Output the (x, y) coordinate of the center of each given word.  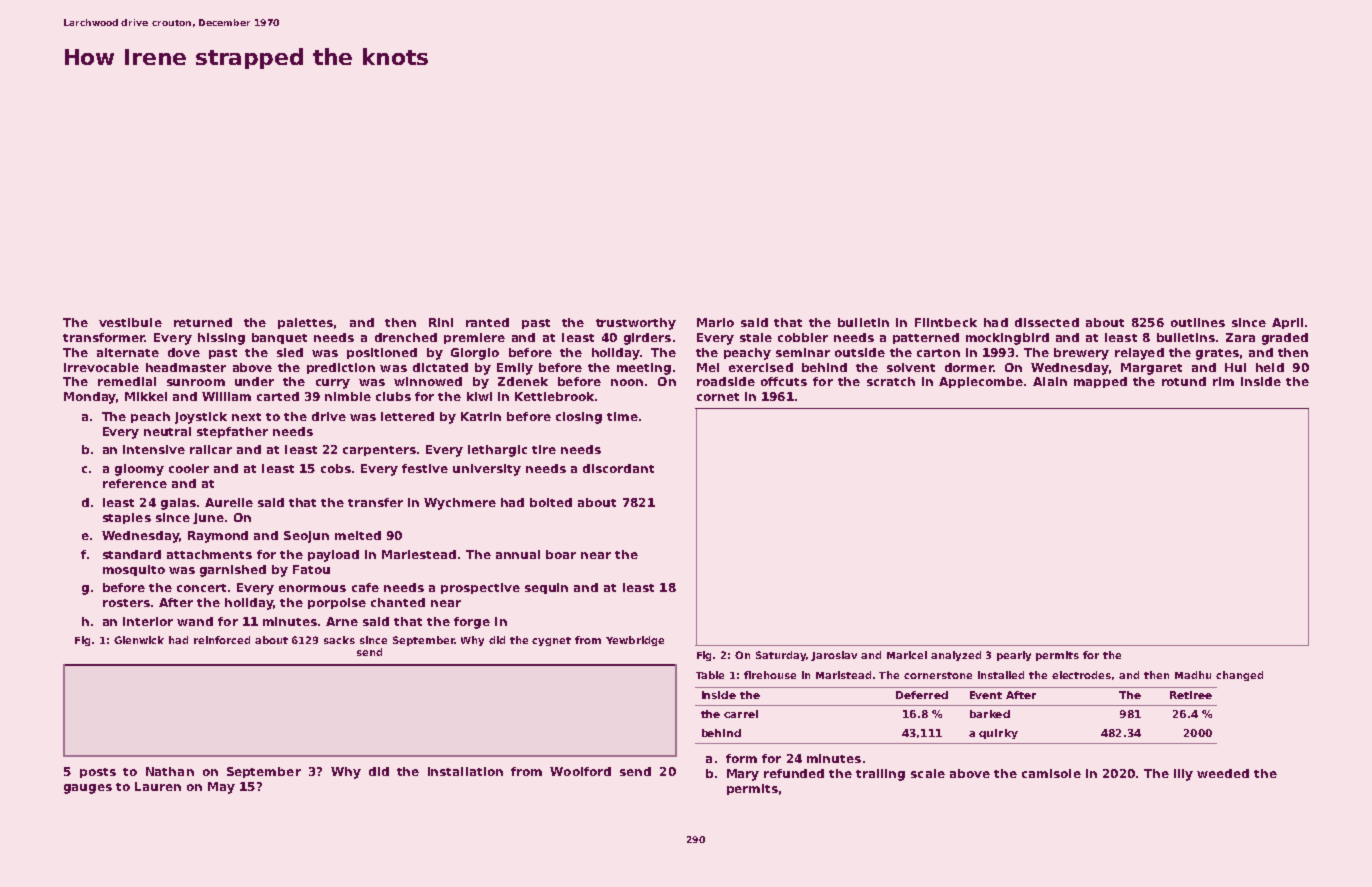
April (1287, 323)
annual (518, 554)
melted (358, 535)
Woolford (580, 771)
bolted (551, 502)
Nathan (170, 771)
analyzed (956, 656)
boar (561, 554)
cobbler (803, 337)
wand (195, 621)
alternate (128, 352)
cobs (336, 468)
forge (472, 623)
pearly (1014, 656)
